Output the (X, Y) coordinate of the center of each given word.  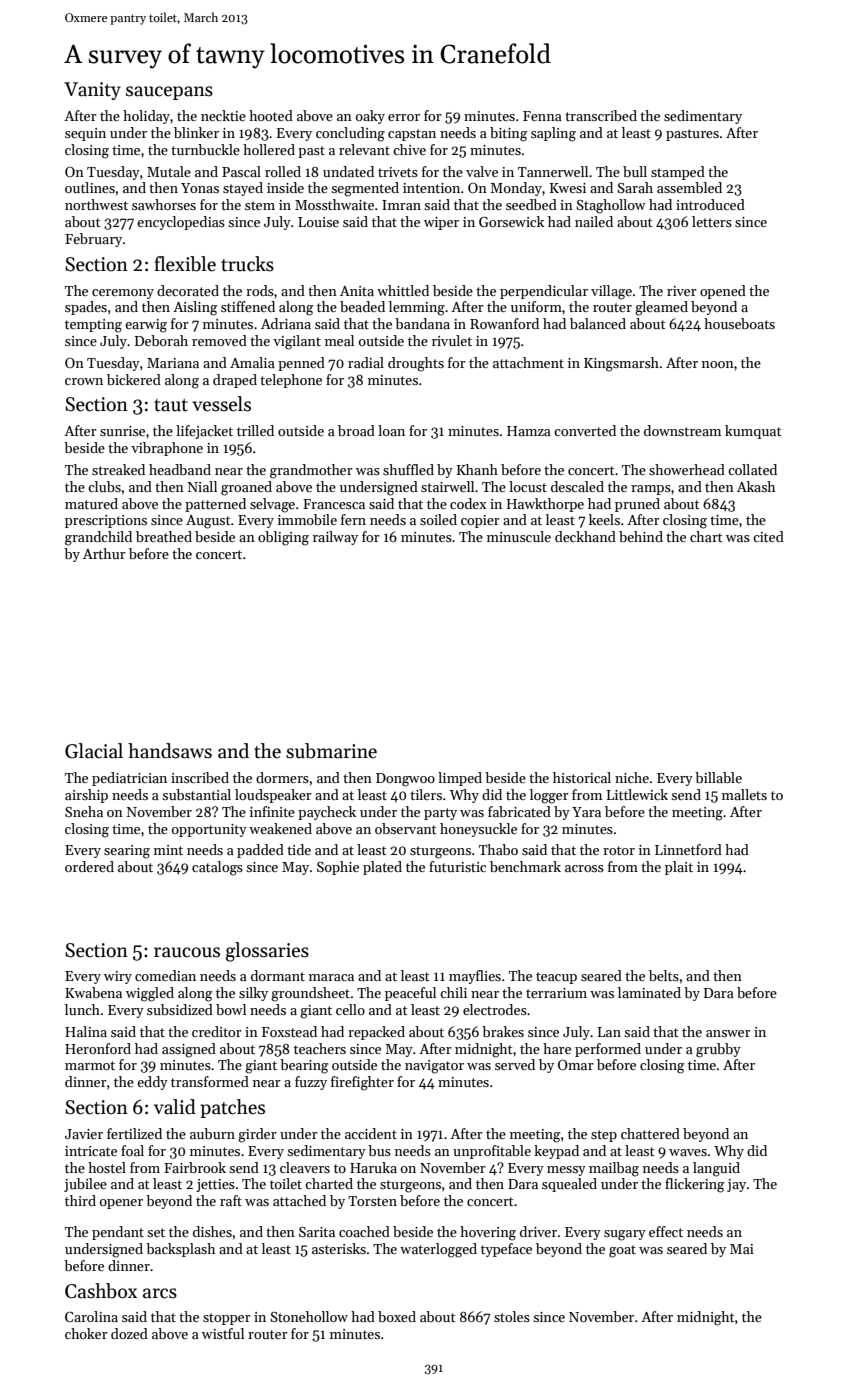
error (404, 117)
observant (406, 828)
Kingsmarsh (621, 364)
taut (171, 405)
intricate (91, 1151)
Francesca (334, 504)
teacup (556, 978)
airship (86, 796)
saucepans (169, 93)
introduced (710, 204)
